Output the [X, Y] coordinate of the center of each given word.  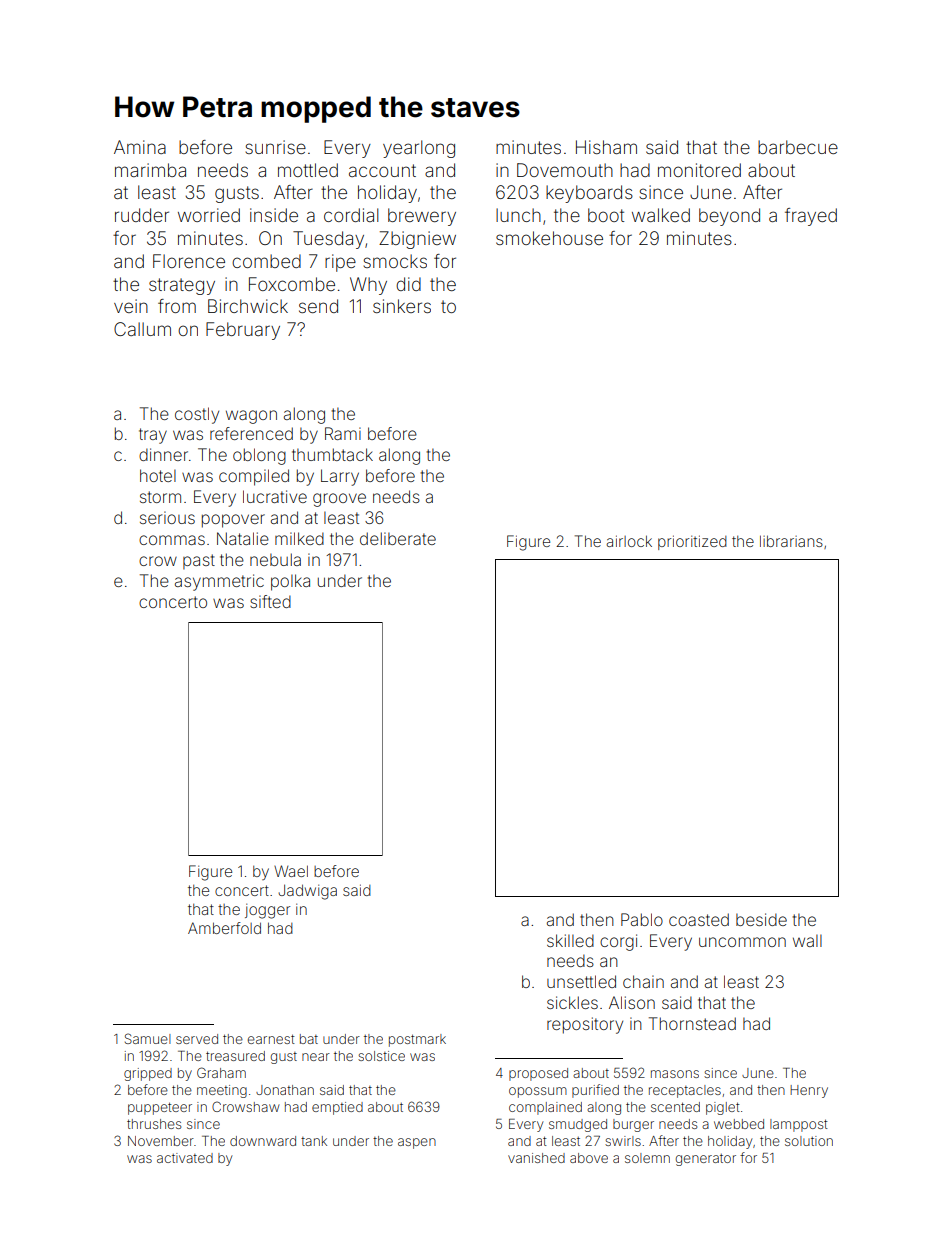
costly [197, 415]
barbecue [798, 147]
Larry [340, 477]
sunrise [275, 147]
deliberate [398, 538]
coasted [699, 919]
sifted [270, 601]
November [161, 1141]
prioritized [692, 542]
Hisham [606, 147]
